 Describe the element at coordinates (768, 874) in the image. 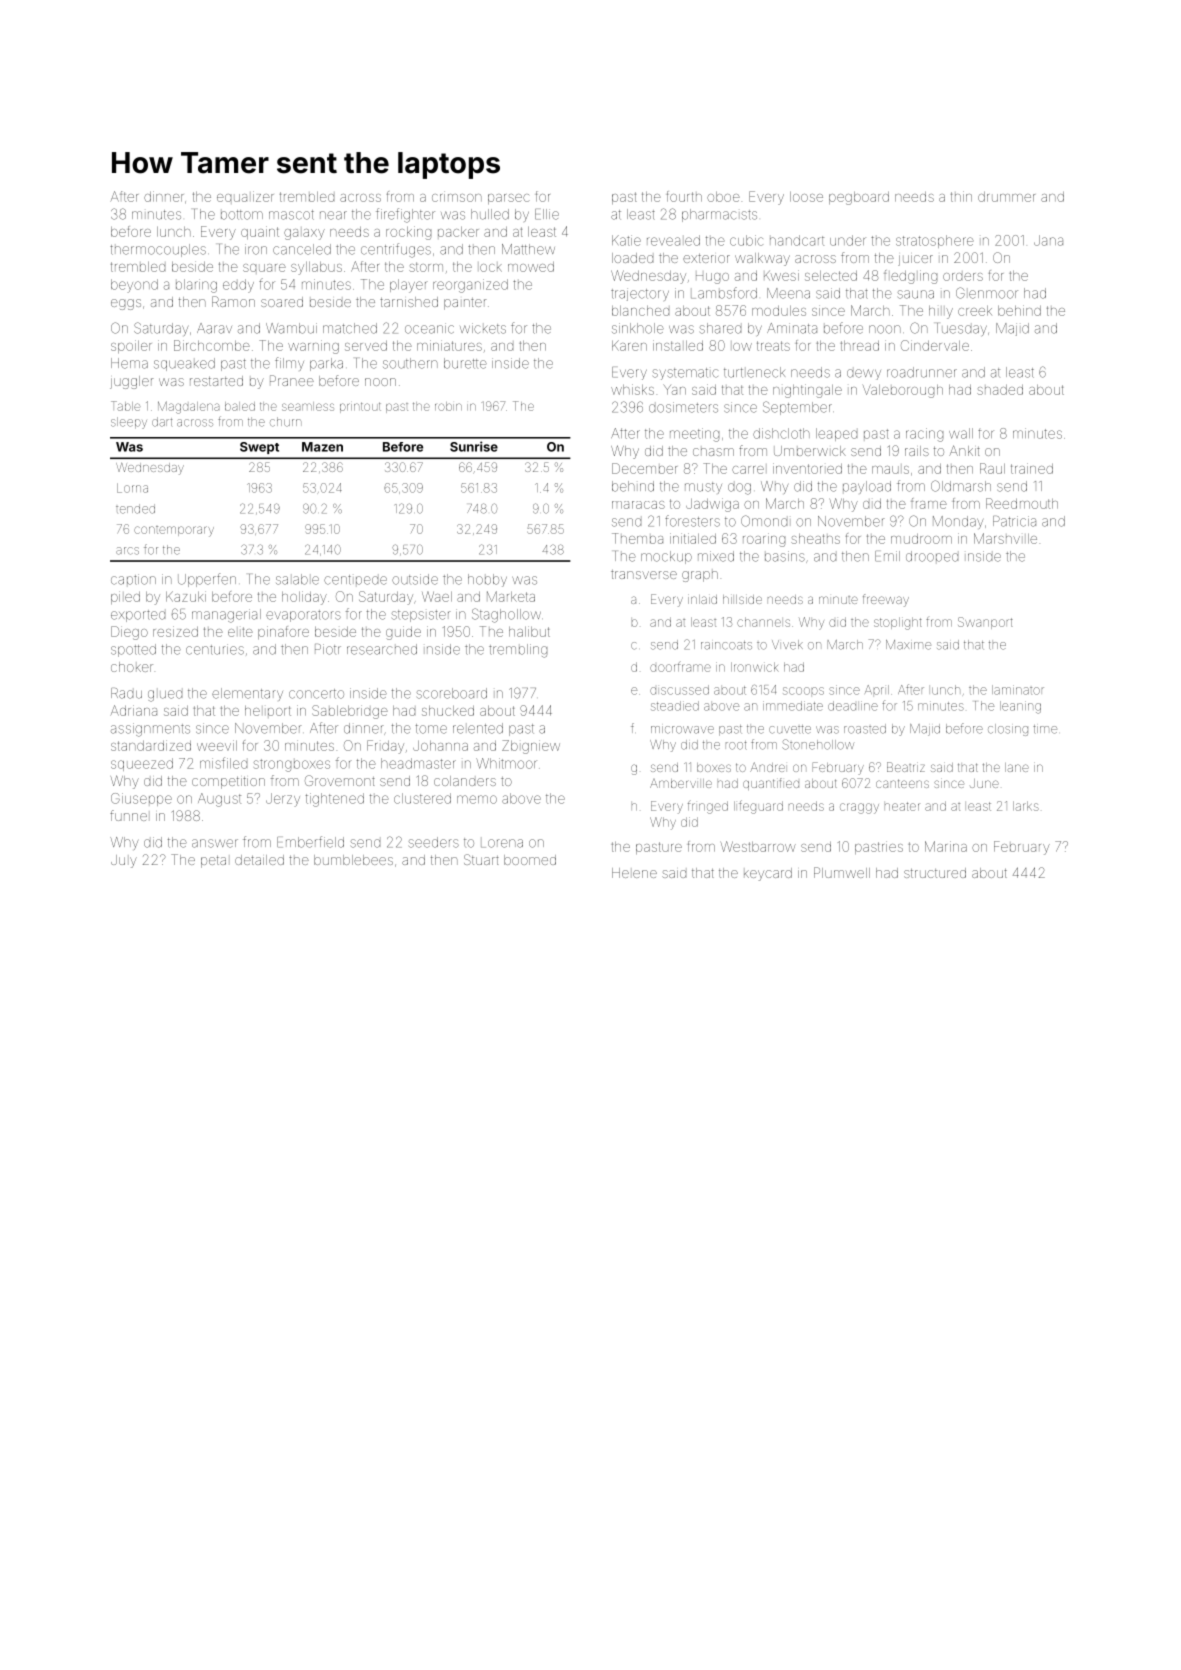

I see `keycard` at that location.
